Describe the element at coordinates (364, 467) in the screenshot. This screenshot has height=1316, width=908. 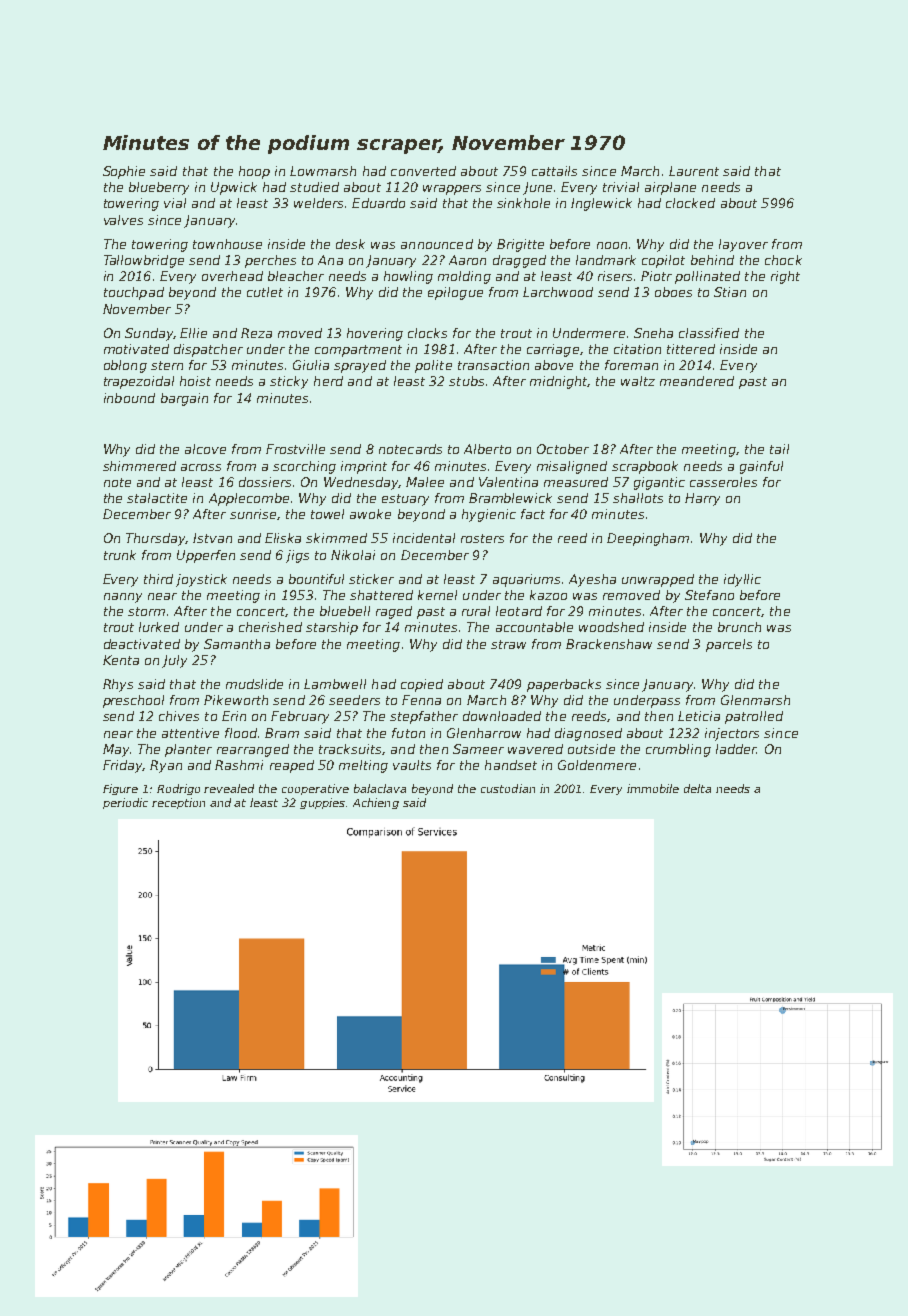
I see `imprint` at that location.
